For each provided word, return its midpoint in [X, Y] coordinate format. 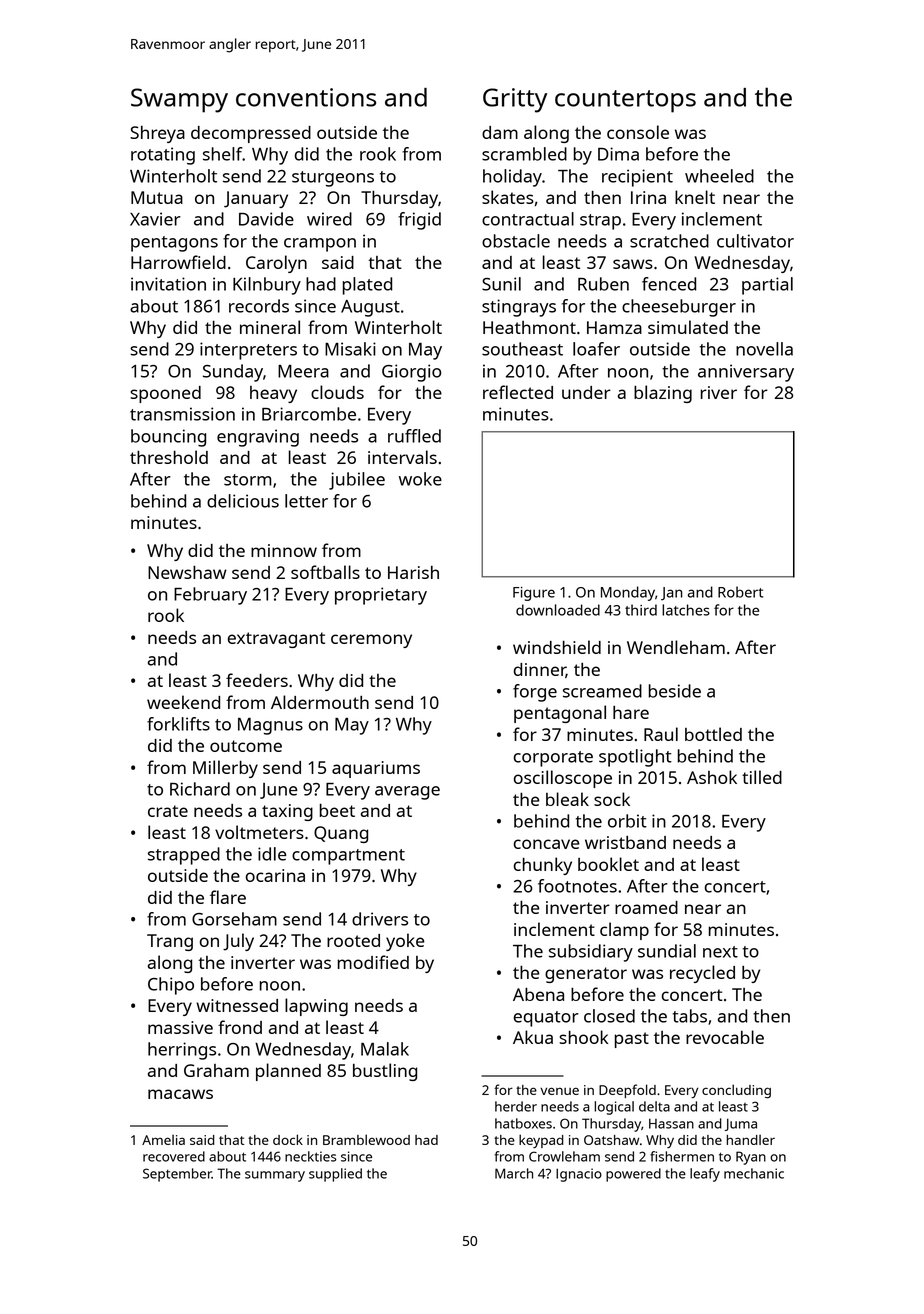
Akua [533, 1037]
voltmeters [259, 832]
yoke [405, 942]
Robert [740, 592]
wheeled [719, 176]
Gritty [515, 100]
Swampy [179, 100]
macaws [180, 1094]
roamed [646, 907]
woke [420, 479]
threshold [169, 457]
